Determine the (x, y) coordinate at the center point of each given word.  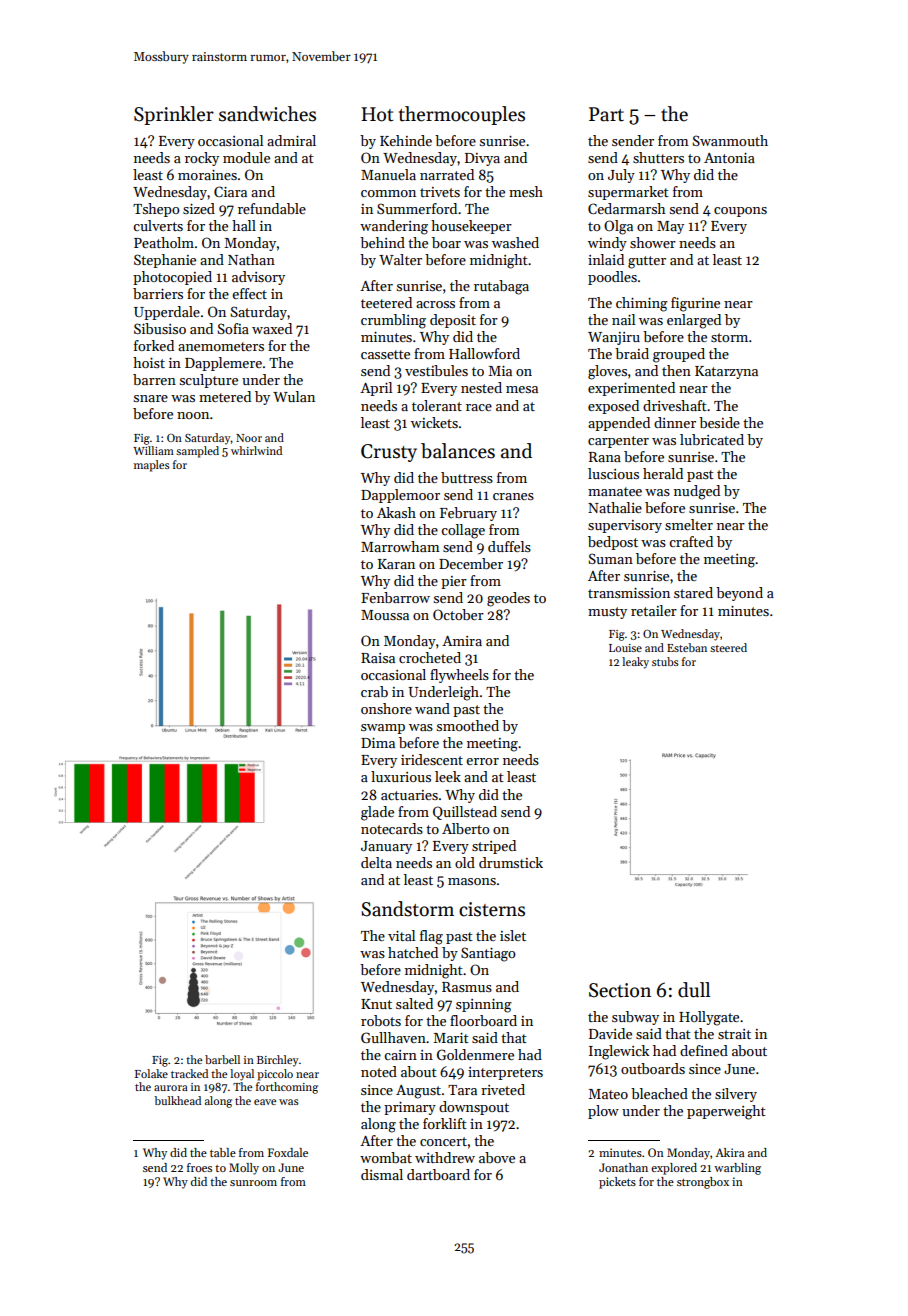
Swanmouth (730, 140)
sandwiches (267, 114)
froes (199, 1167)
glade (377, 813)
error (482, 761)
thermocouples (462, 115)
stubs (665, 661)
